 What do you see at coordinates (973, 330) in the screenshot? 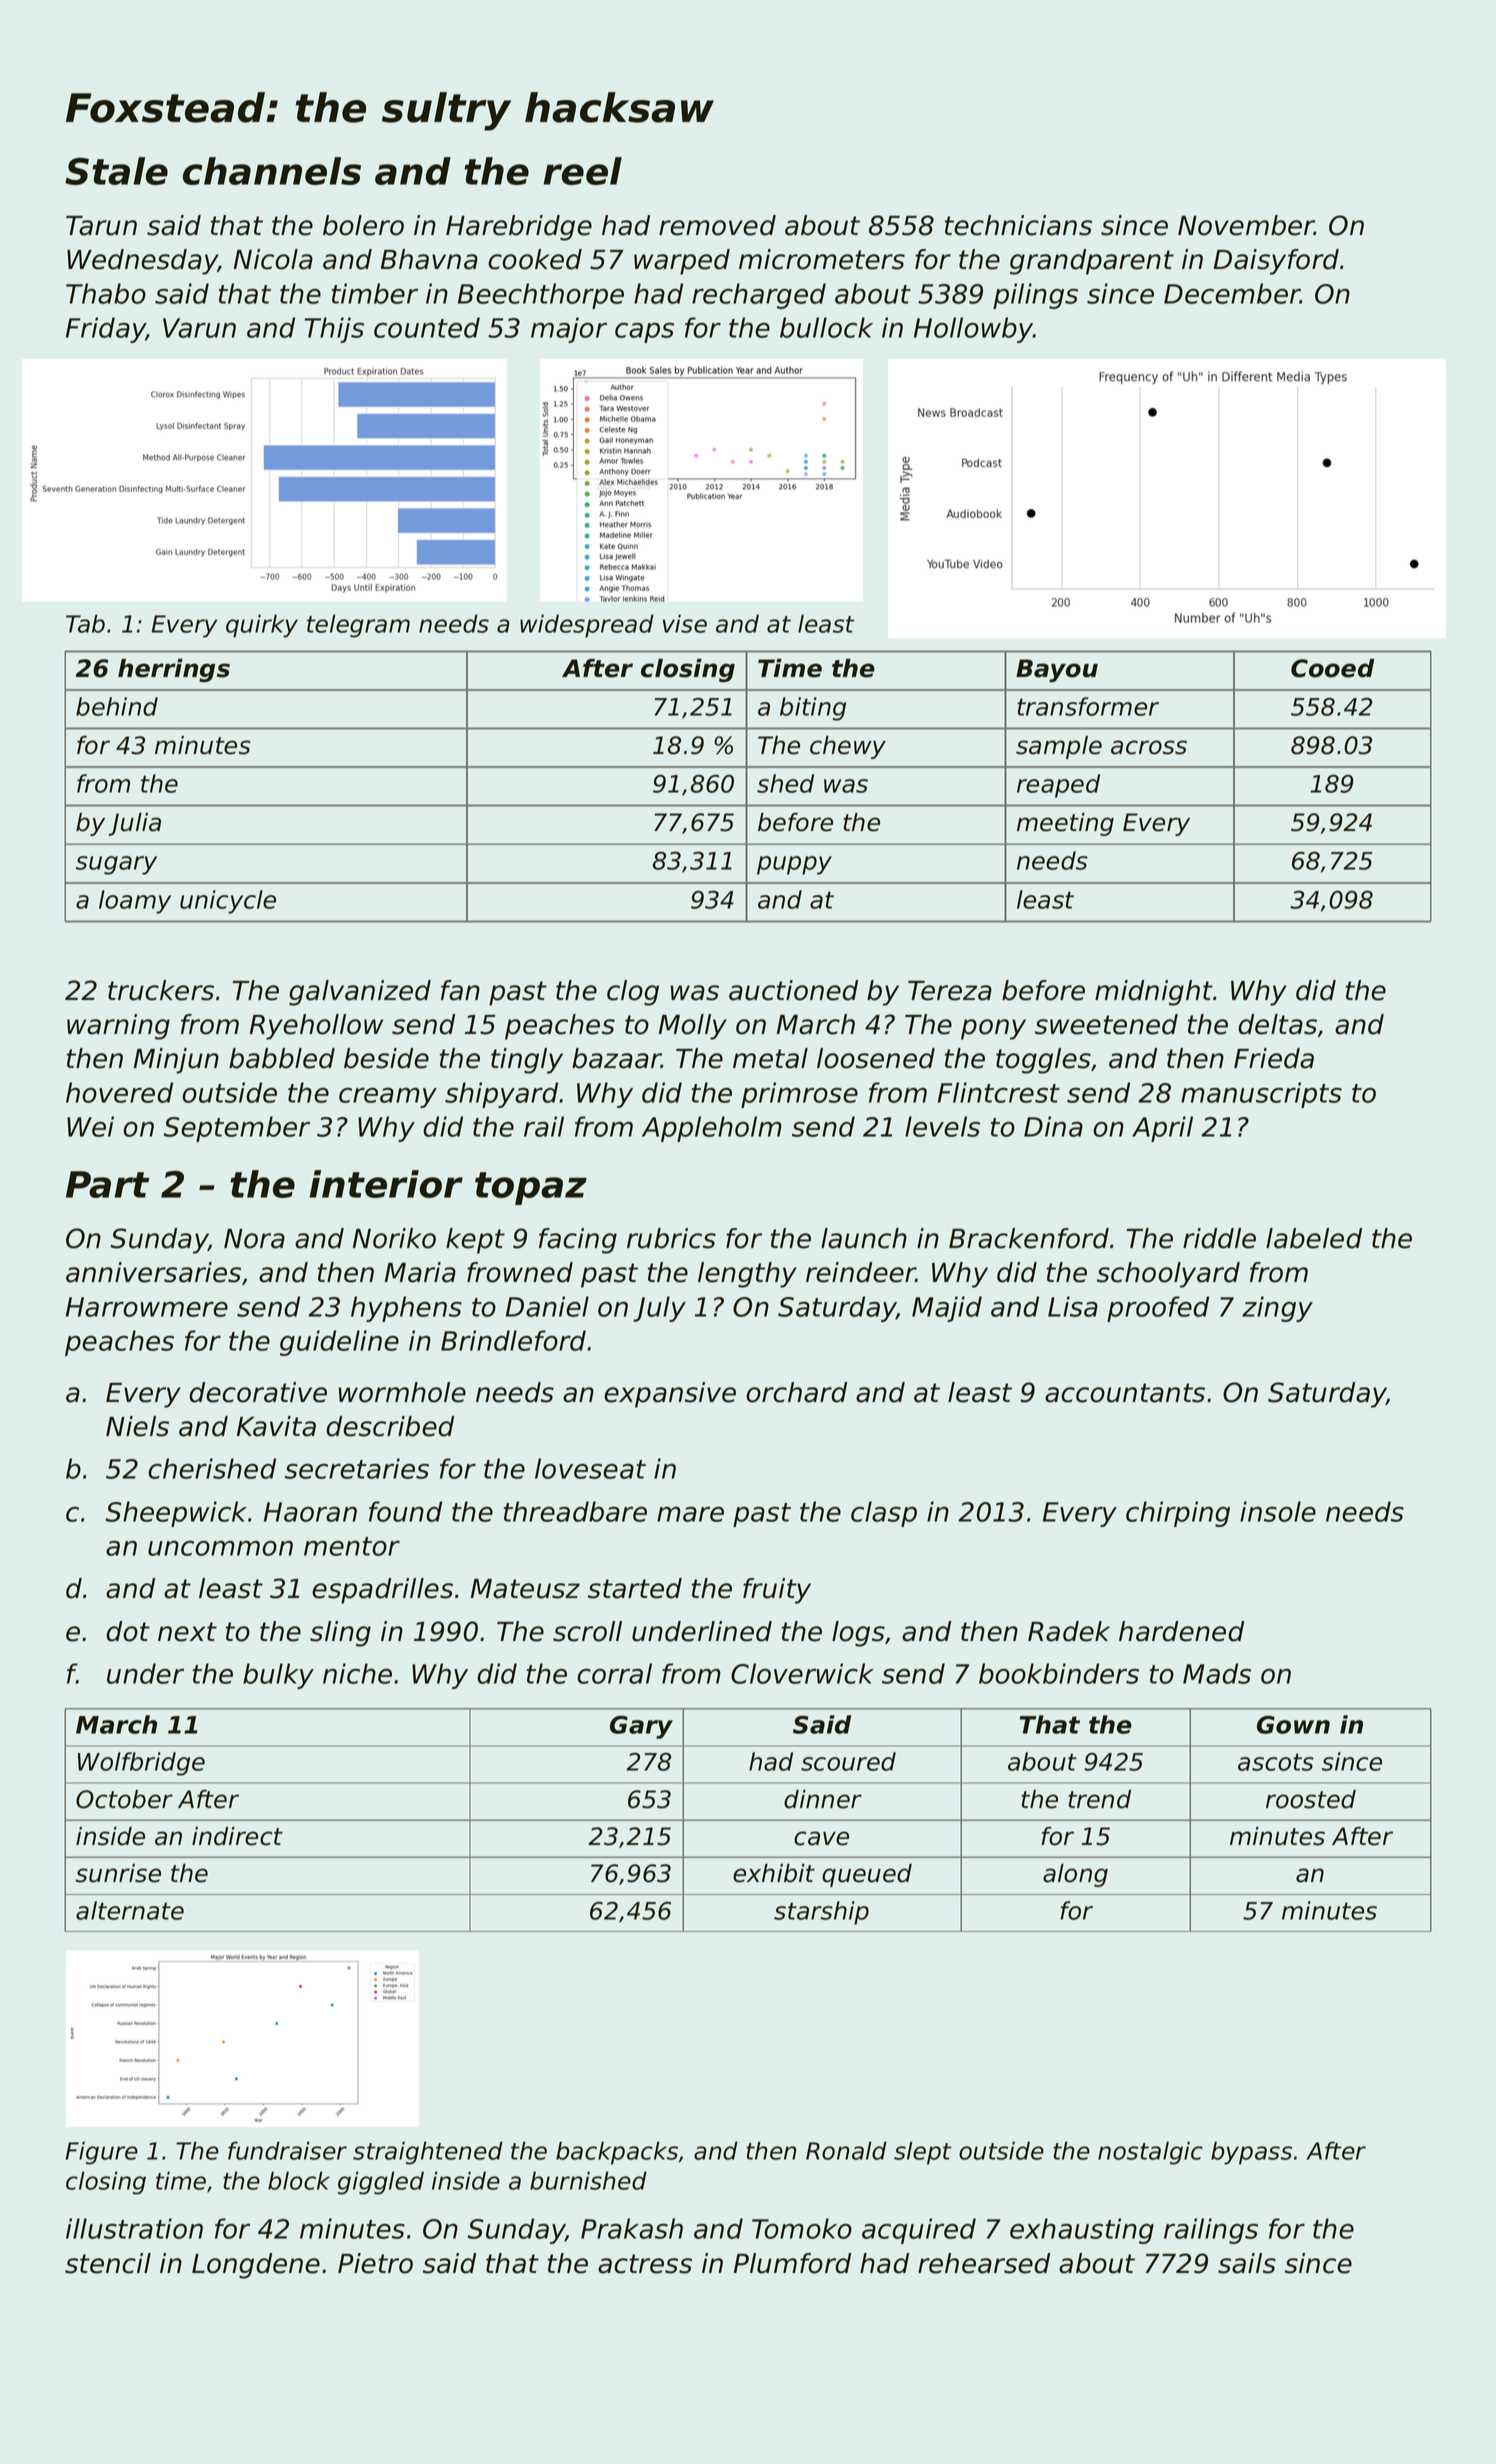
I see `Hollowby` at bounding box center [973, 330].
